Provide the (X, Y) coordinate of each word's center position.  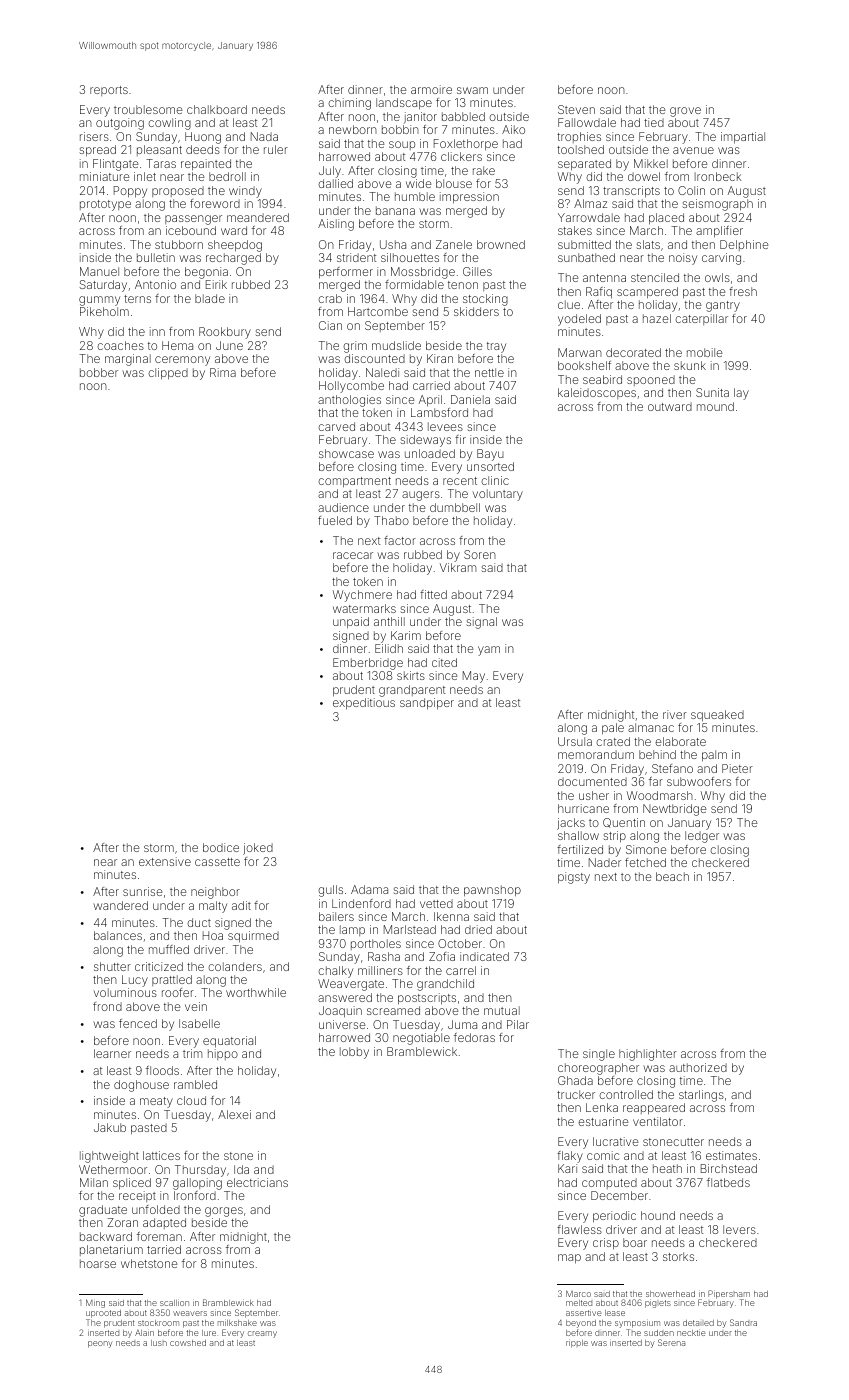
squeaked (717, 716)
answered (345, 997)
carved (336, 426)
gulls (330, 891)
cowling (169, 124)
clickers (461, 156)
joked (258, 849)
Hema (177, 345)
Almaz (590, 203)
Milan (94, 1182)
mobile (704, 352)
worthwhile (256, 992)
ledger (702, 837)
